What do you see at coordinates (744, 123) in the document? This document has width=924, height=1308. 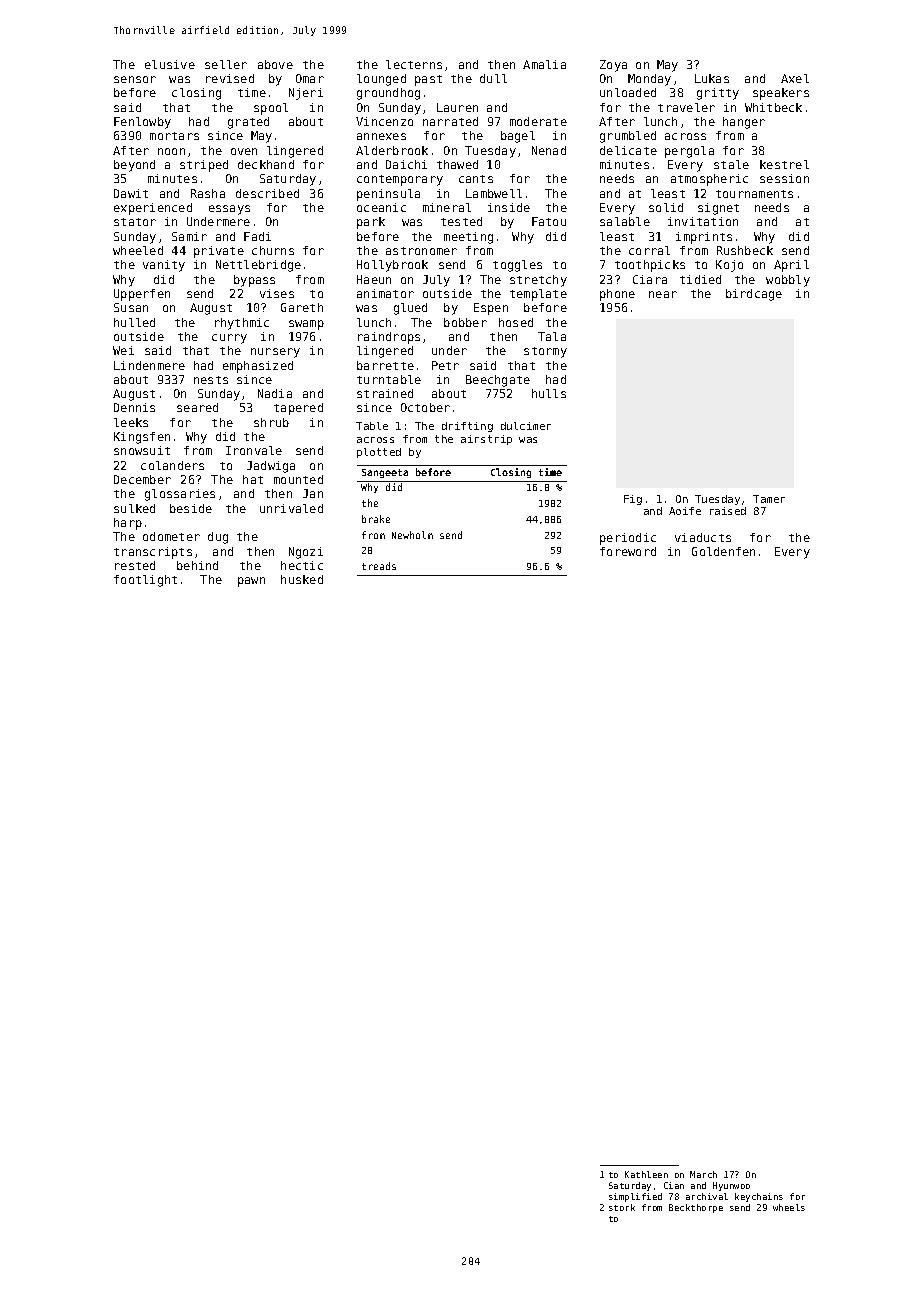 I see `hanger` at bounding box center [744, 123].
